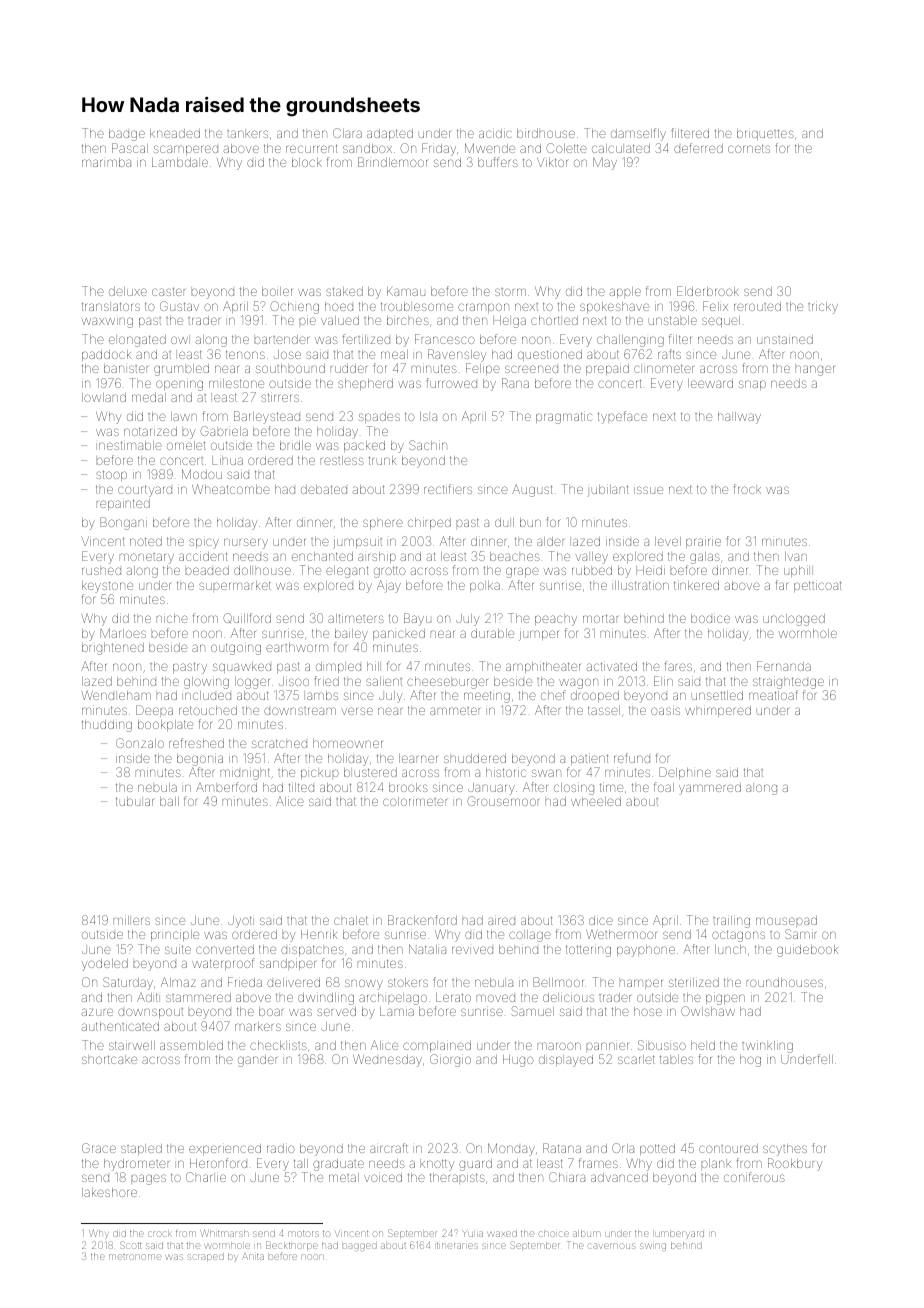  What do you see at coordinates (281, 1148) in the screenshot?
I see `radio` at bounding box center [281, 1148].
